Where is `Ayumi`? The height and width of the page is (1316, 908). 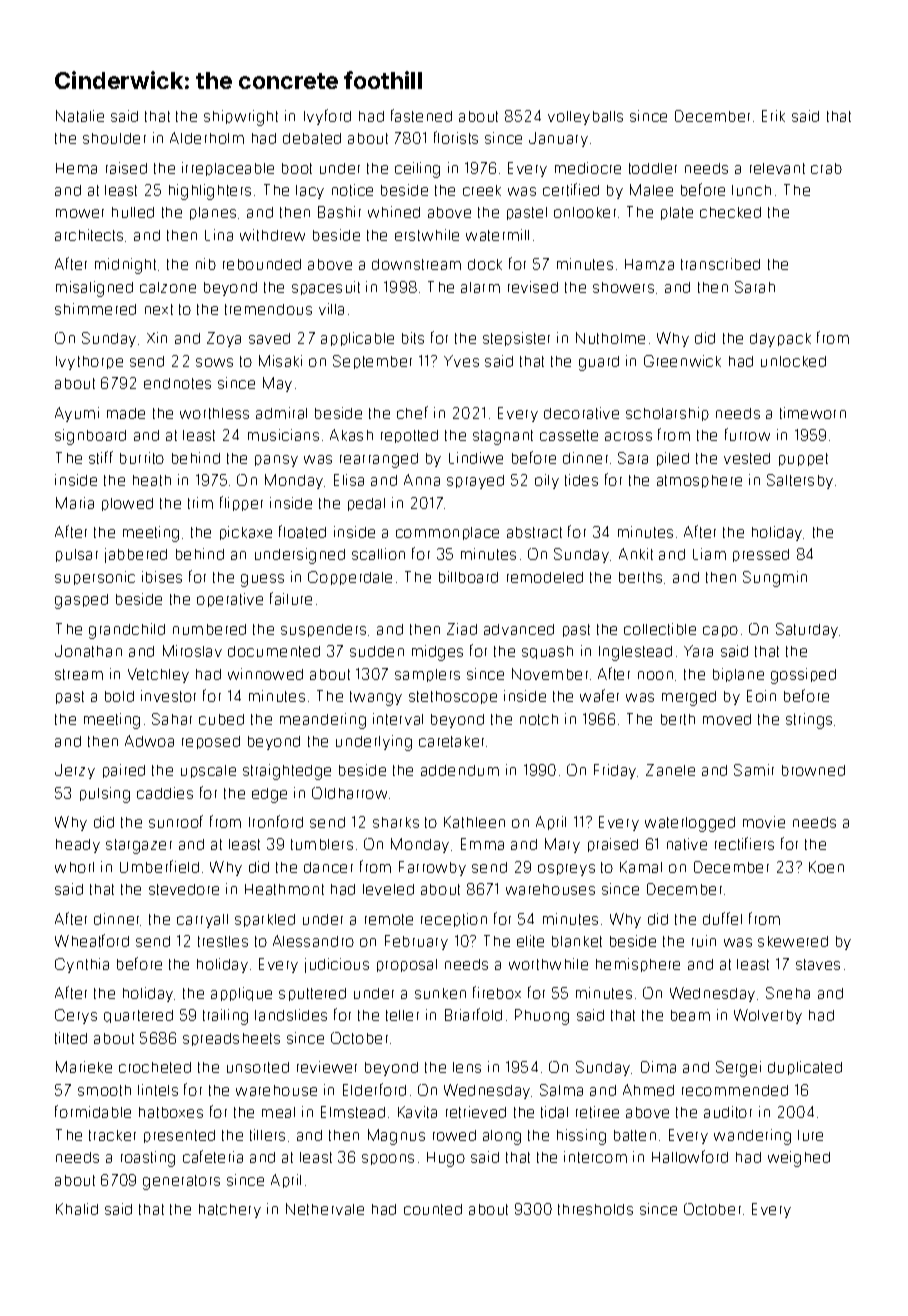
Ayumi is located at coordinates (77, 414).
